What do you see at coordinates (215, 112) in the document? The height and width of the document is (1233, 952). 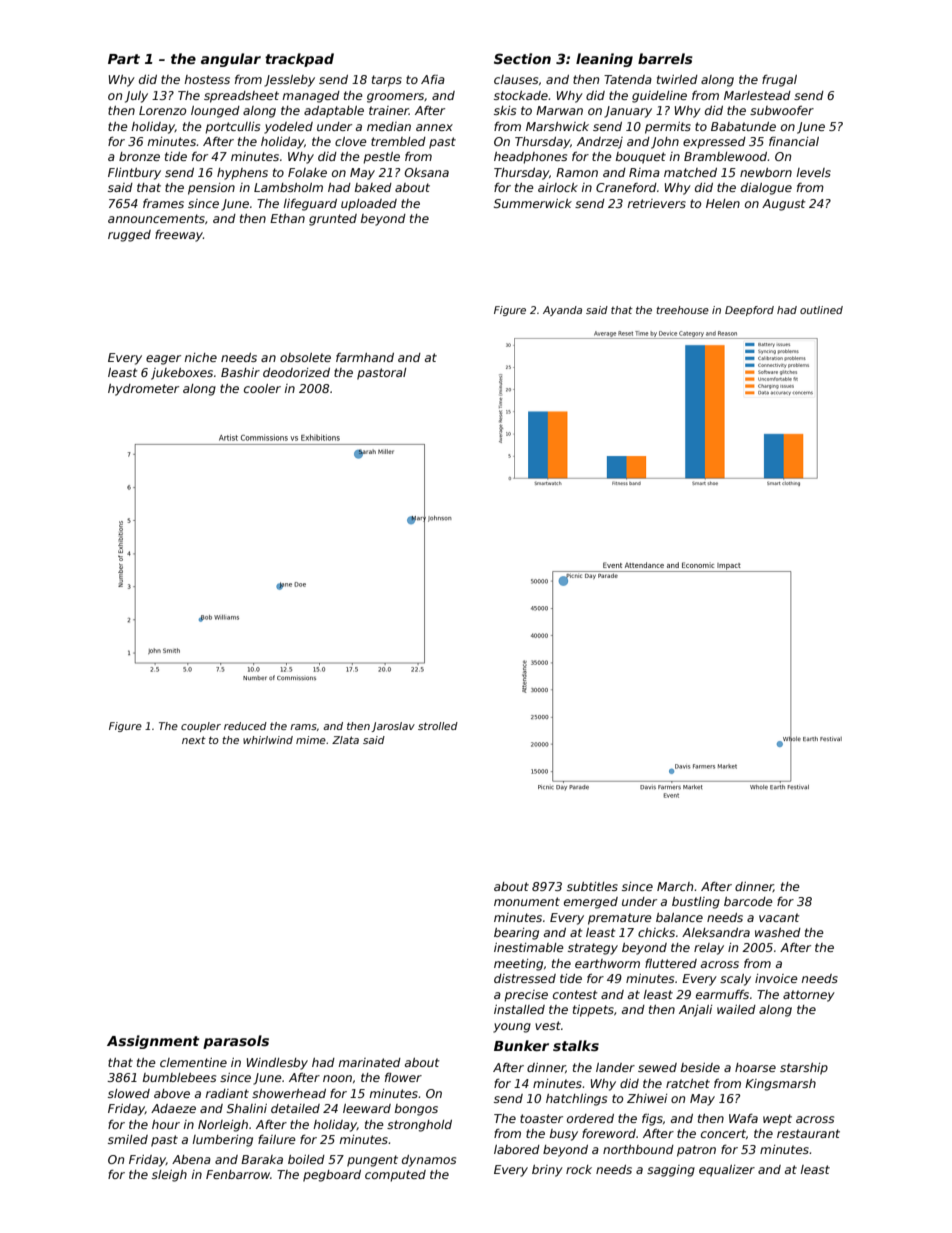 I see `lounged` at bounding box center [215, 112].
